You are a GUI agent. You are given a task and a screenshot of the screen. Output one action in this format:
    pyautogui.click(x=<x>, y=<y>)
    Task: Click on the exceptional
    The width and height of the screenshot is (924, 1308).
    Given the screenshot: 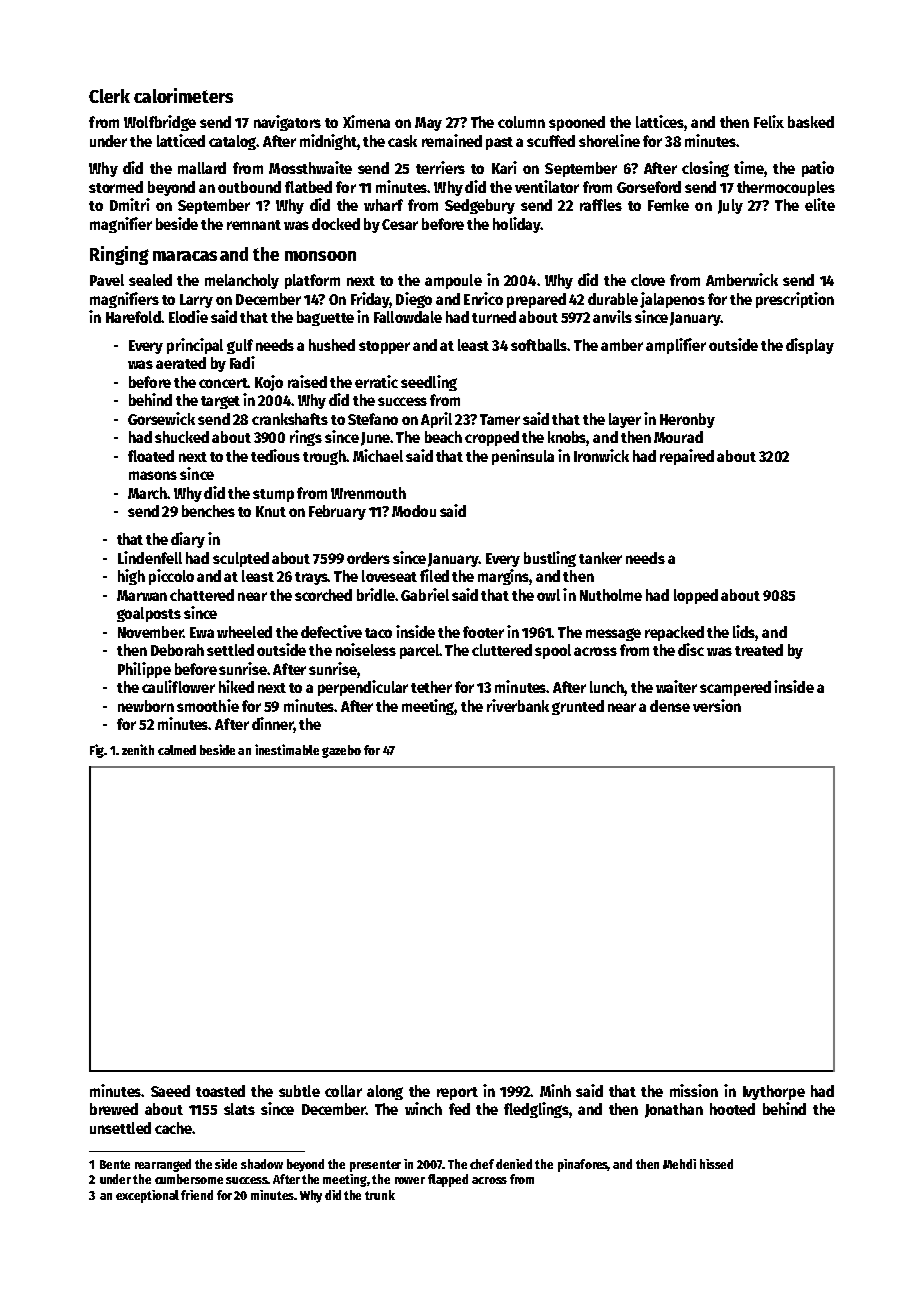 What is the action you would take?
    pyautogui.click(x=147, y=1196)
